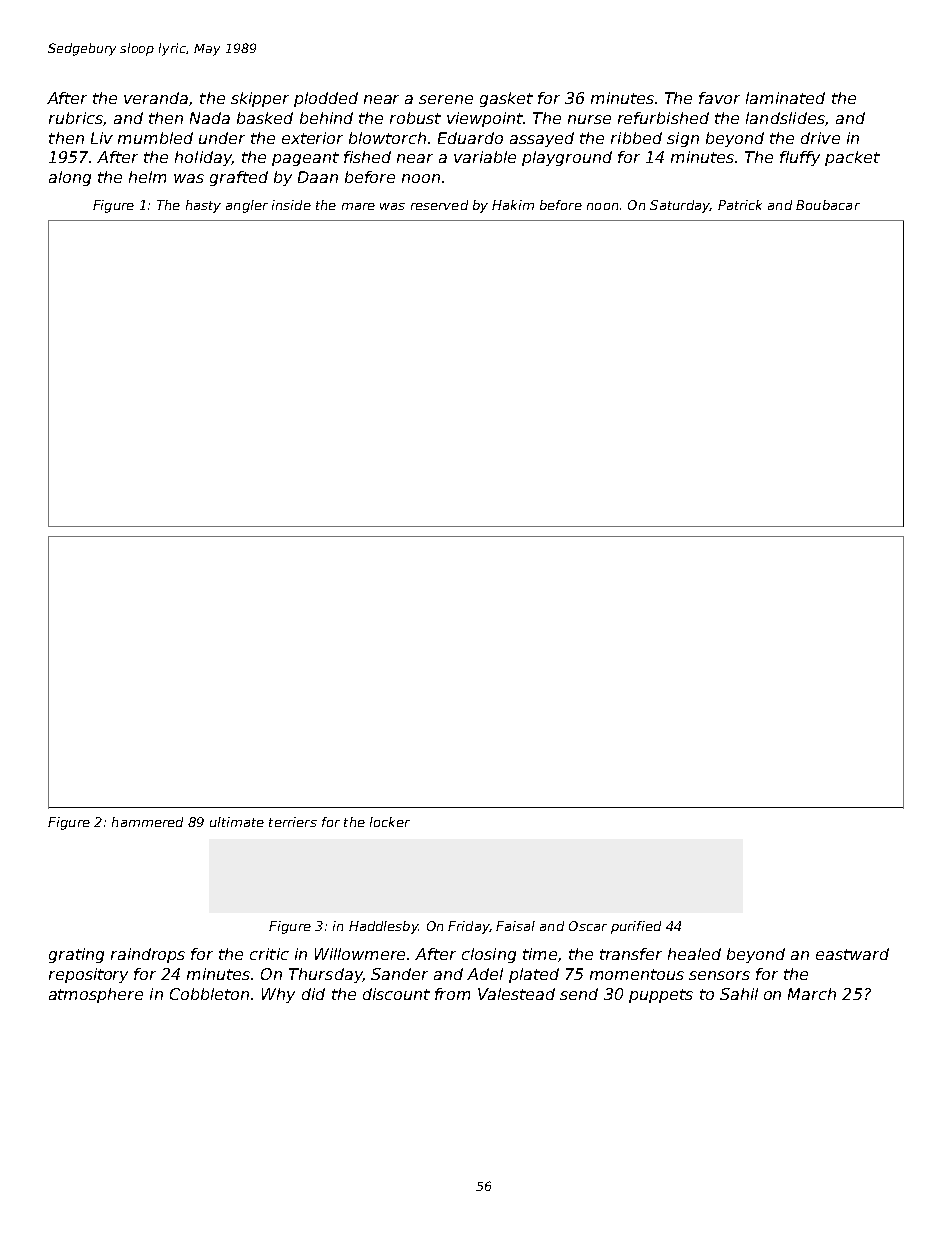  I want to click on hammered, so click(147, 822).
